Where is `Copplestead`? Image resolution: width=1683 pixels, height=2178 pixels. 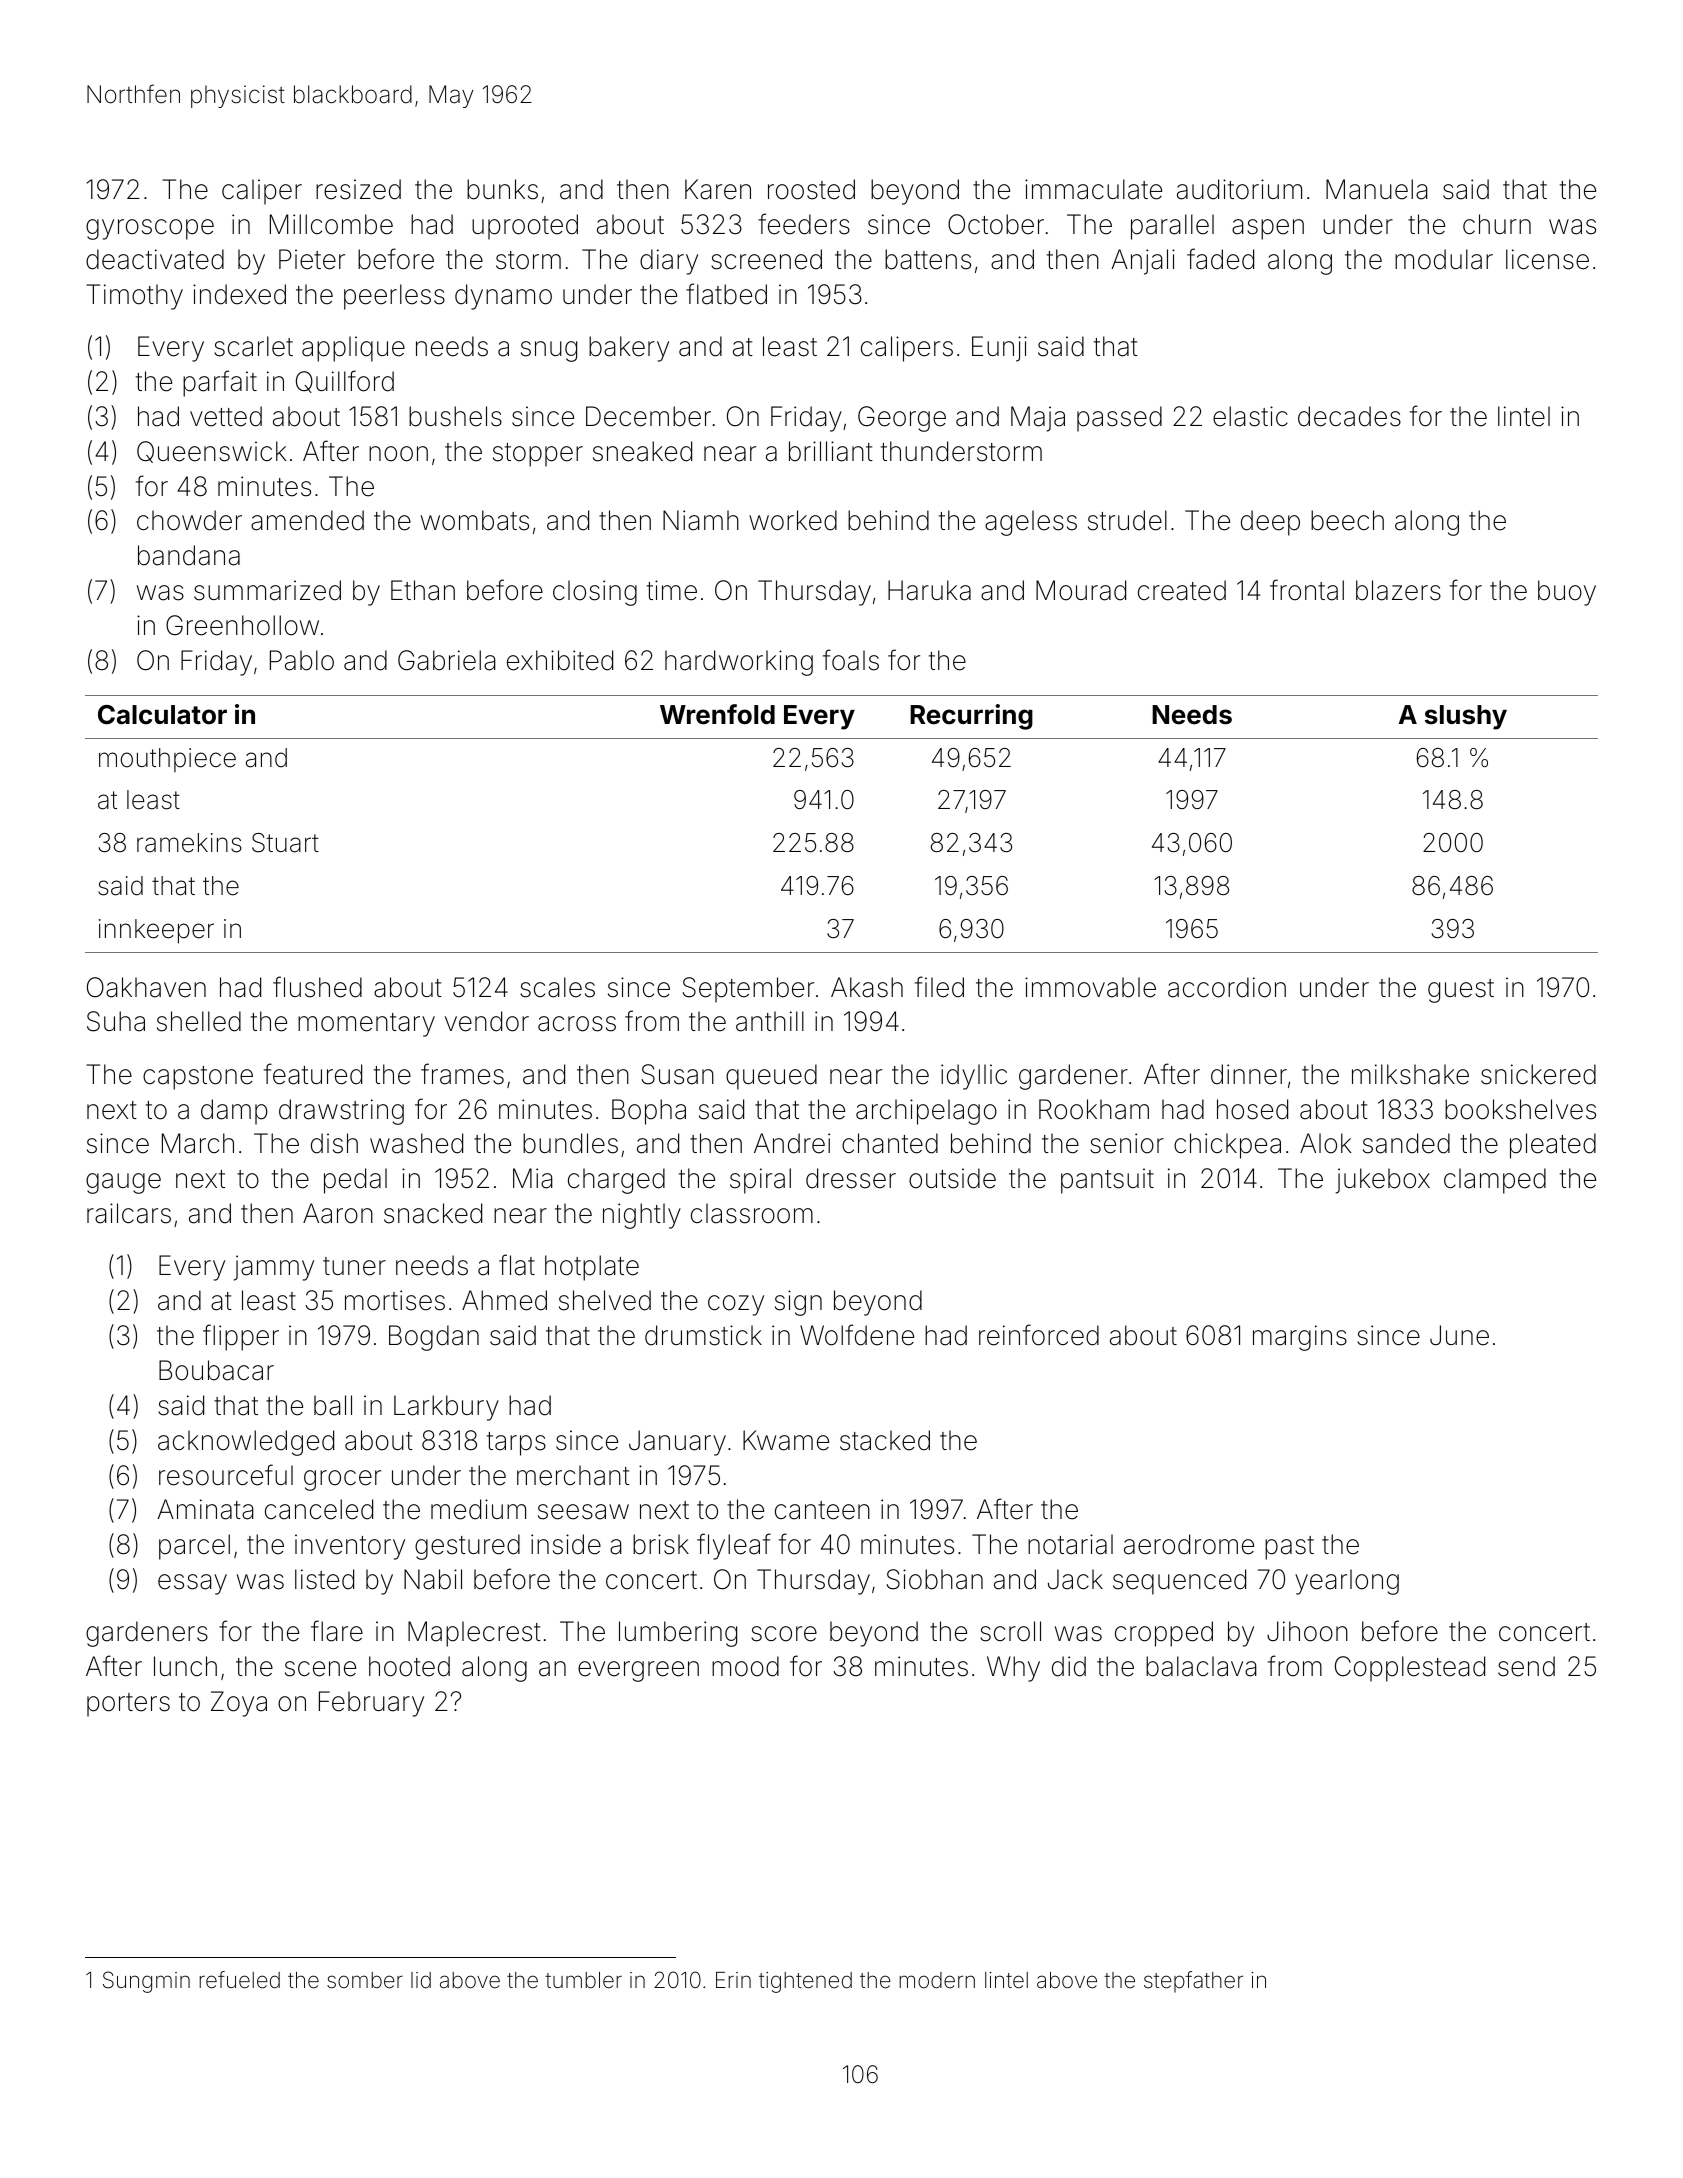 Copplestead is located at coordinates (1410, 1669).
